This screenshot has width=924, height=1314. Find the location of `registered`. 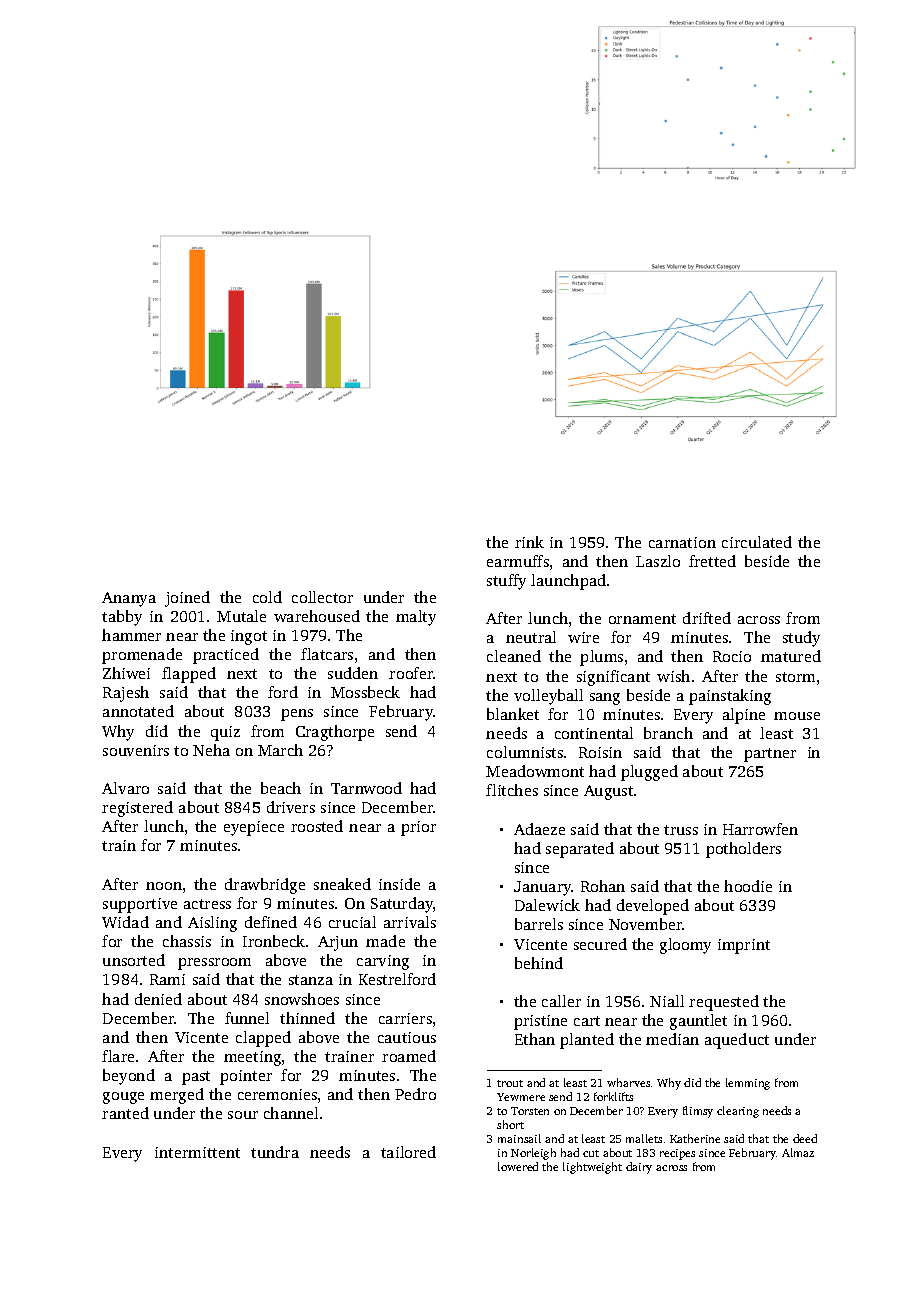

registered is located at coordinates (137, 809).
